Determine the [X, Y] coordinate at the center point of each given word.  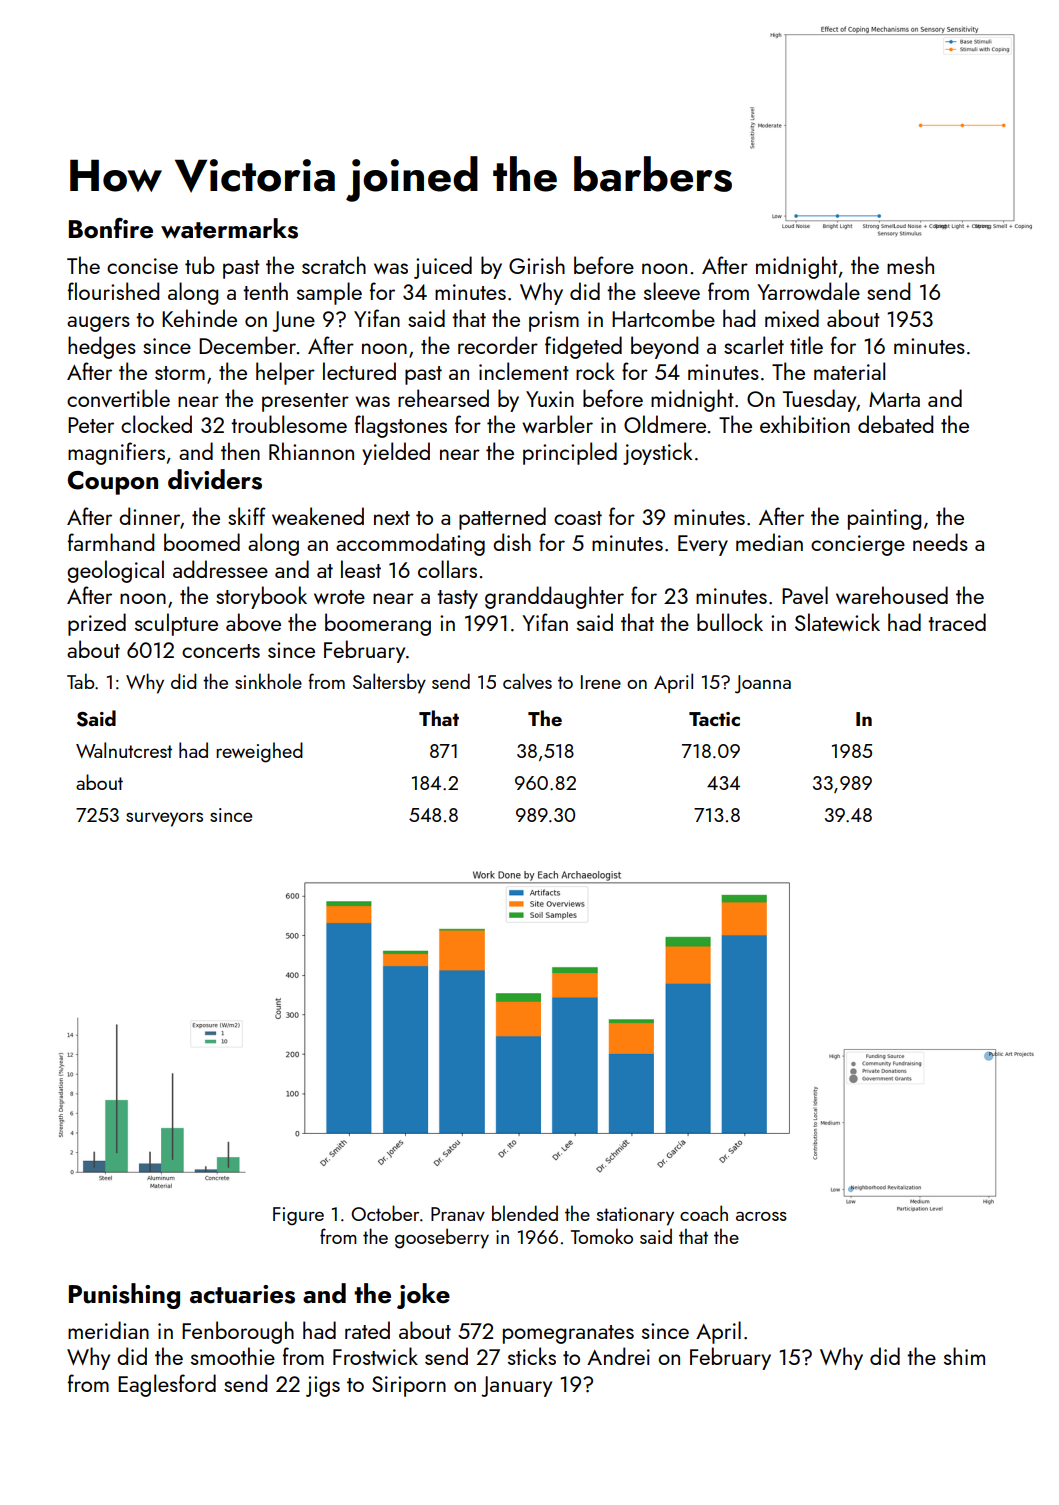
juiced [443, 267]
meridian [108, 1330]
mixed [792, 318]
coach [704, 1213]
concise [142, 266]
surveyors [164, 819]
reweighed [259, 752]
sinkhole [268, 681]
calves [527, 681]
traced [957, 622]
